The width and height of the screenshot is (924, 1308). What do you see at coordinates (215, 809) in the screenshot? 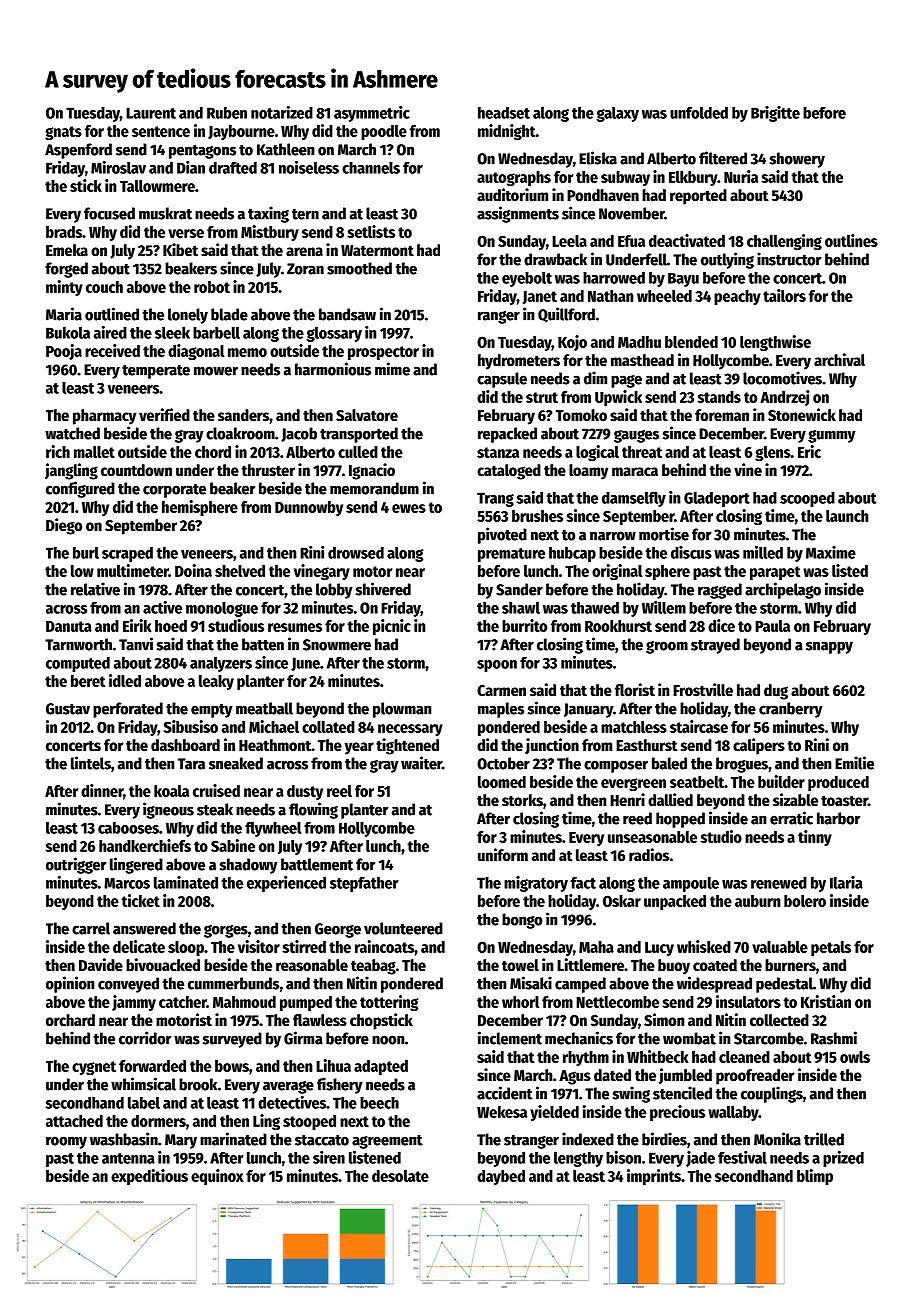
I see `steak` at bounding box center [215, 809].
